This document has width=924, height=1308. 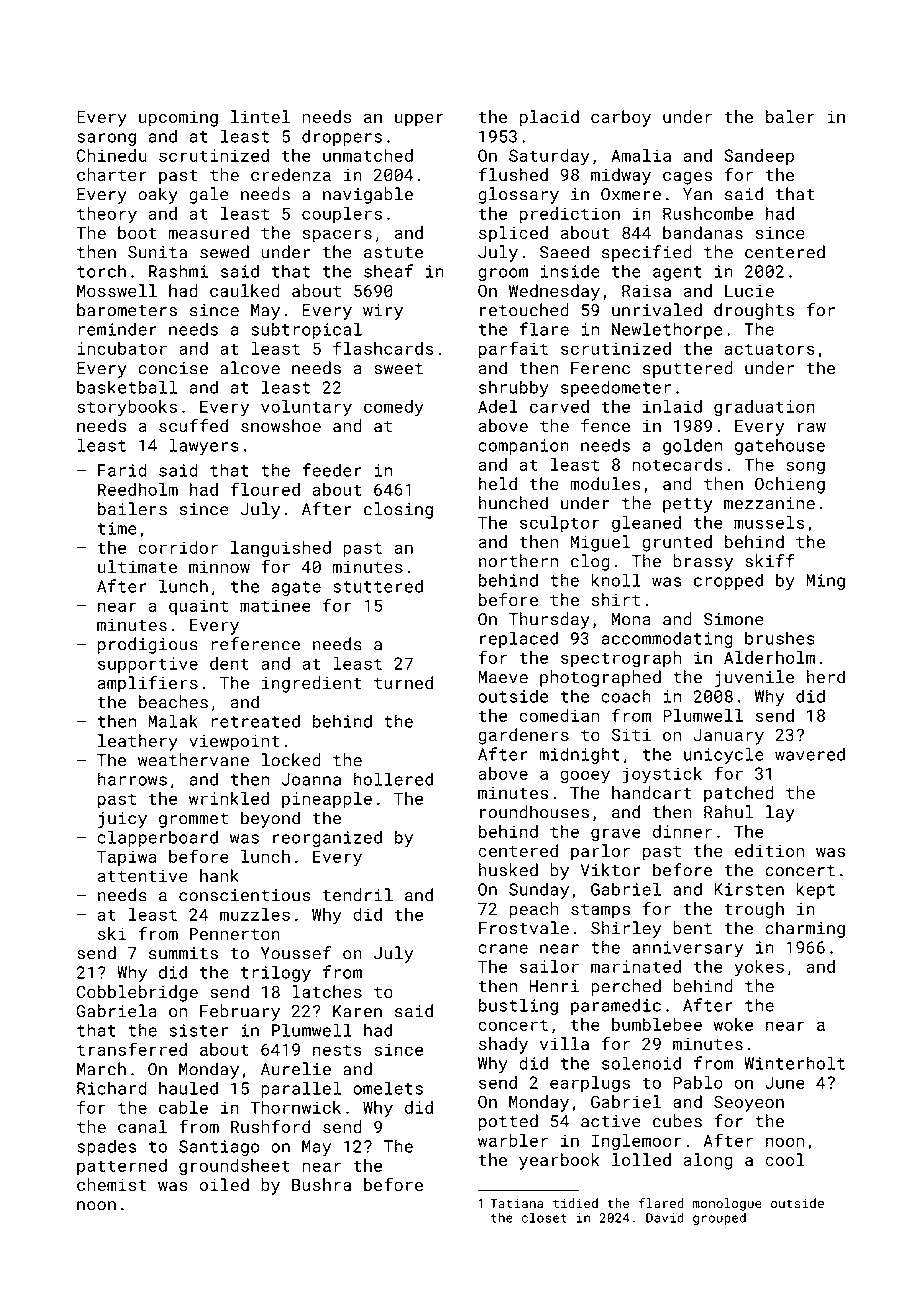 What do you see at coordinates (780, 446) in the document?
I see `gatehouse` at bounding box center [780, 446].
